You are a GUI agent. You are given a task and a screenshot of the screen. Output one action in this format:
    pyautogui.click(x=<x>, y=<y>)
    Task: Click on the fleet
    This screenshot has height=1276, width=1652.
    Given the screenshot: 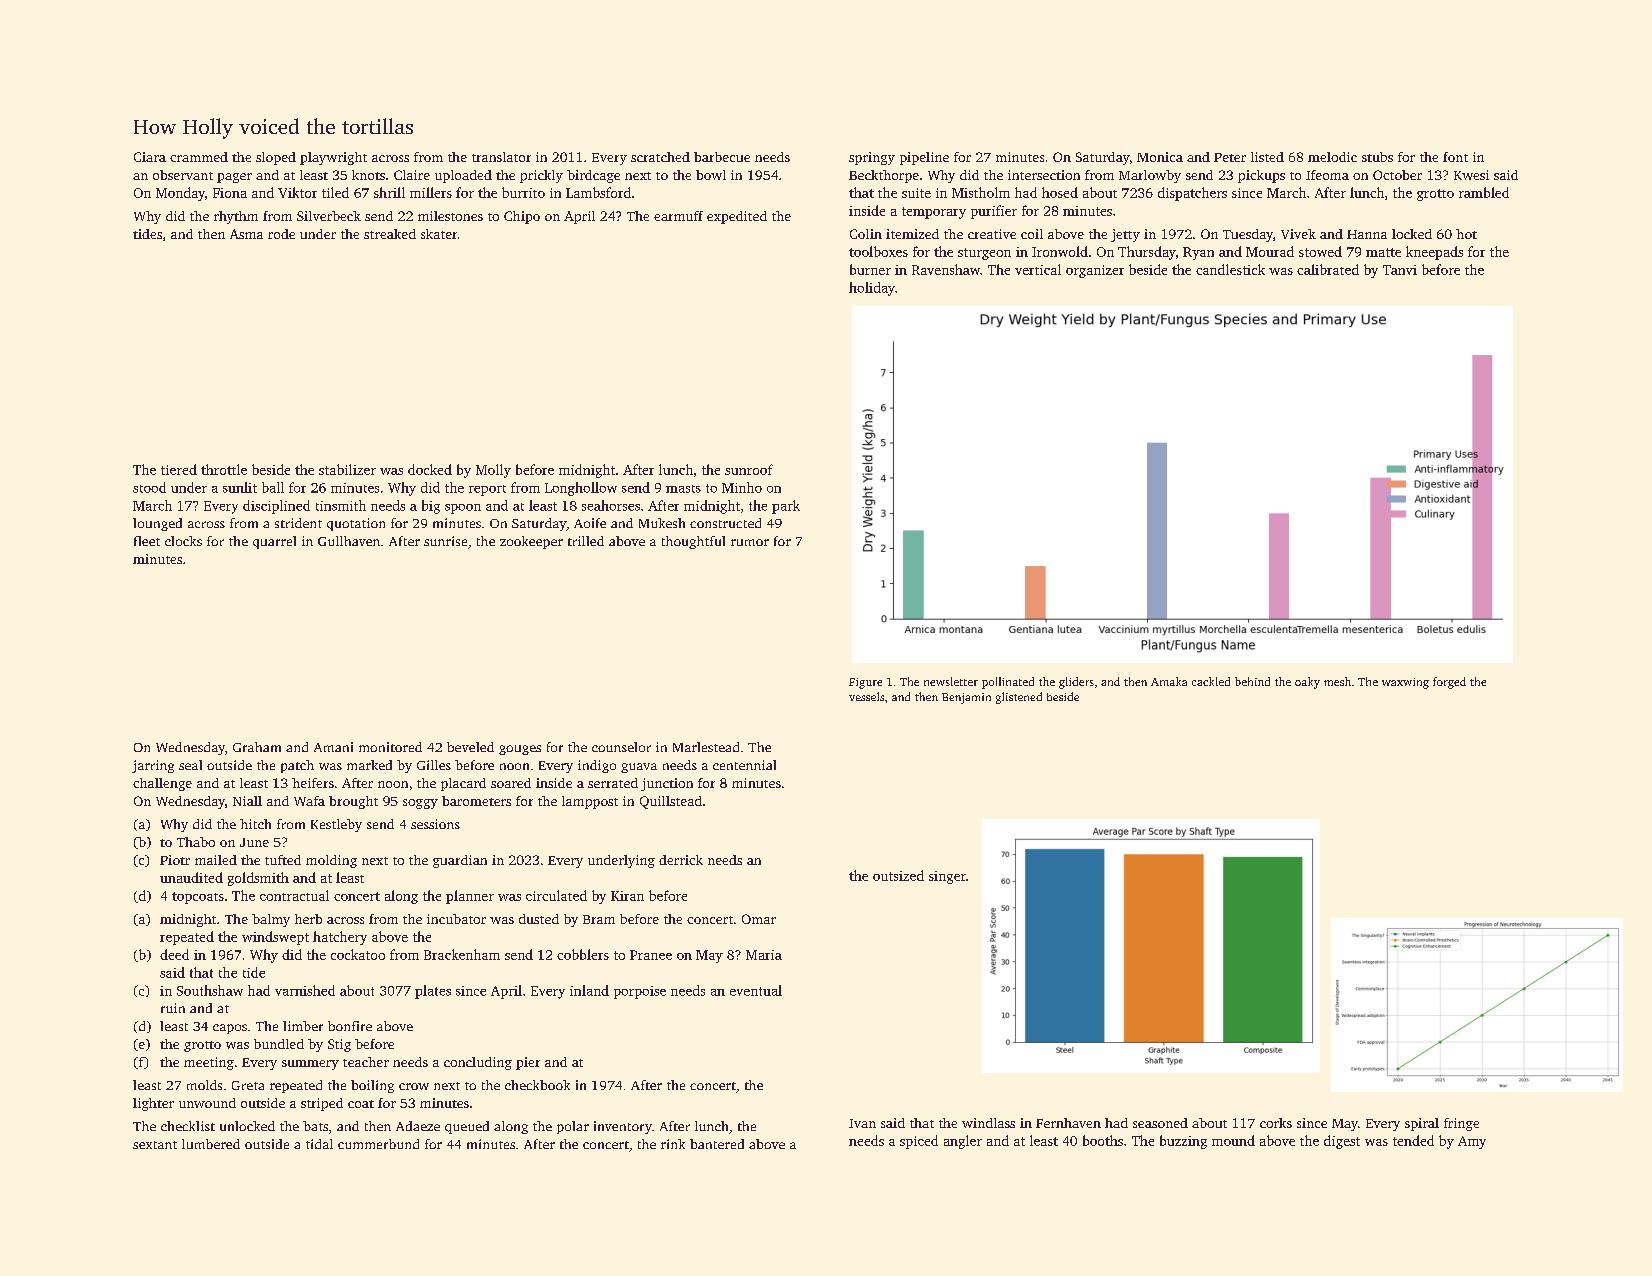 What is the action you would take?
    pyautogui.click(x=147, y=541)
